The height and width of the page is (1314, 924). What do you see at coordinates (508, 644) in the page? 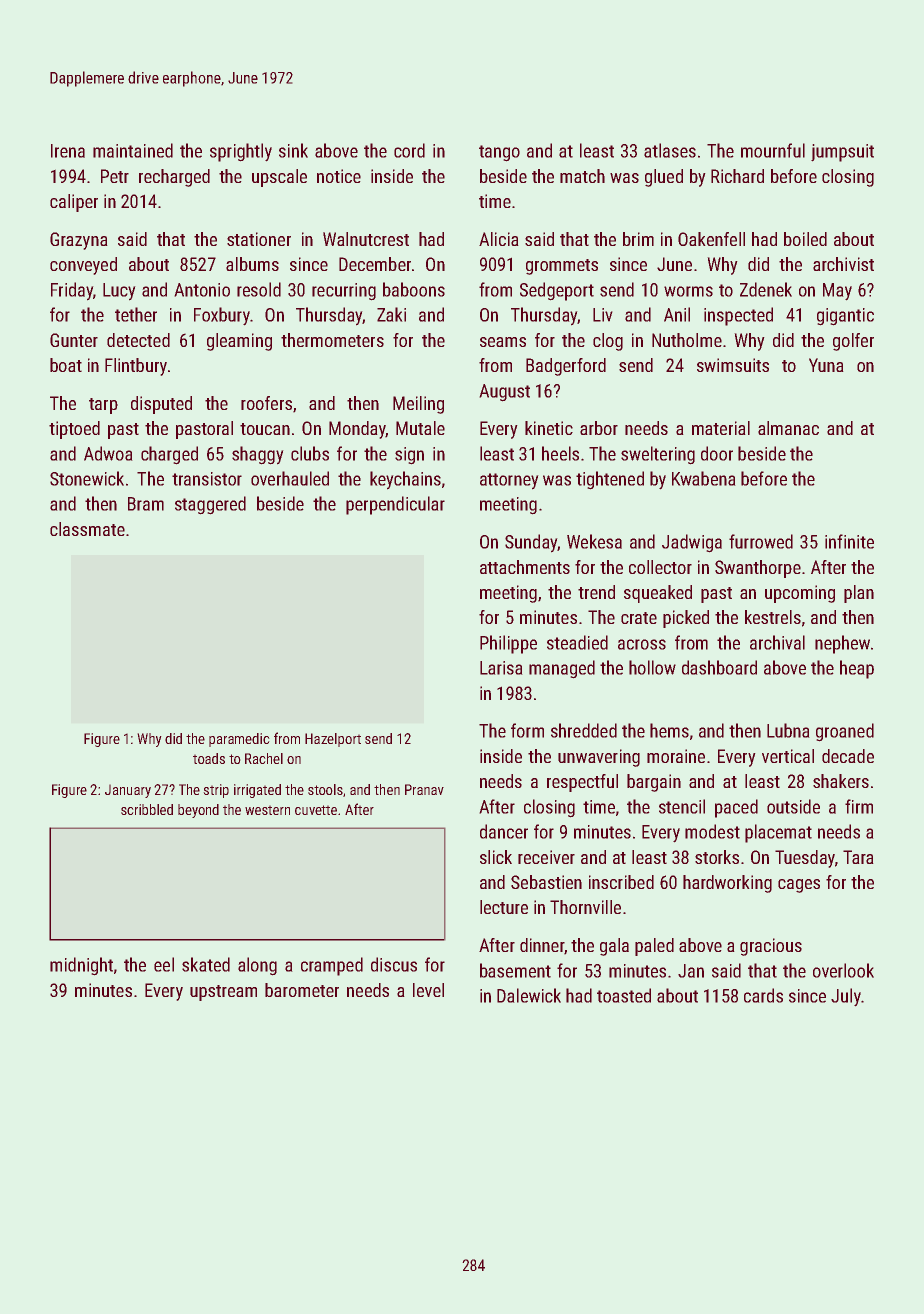
I see `Philippe` at bounding box center [508, 644].
